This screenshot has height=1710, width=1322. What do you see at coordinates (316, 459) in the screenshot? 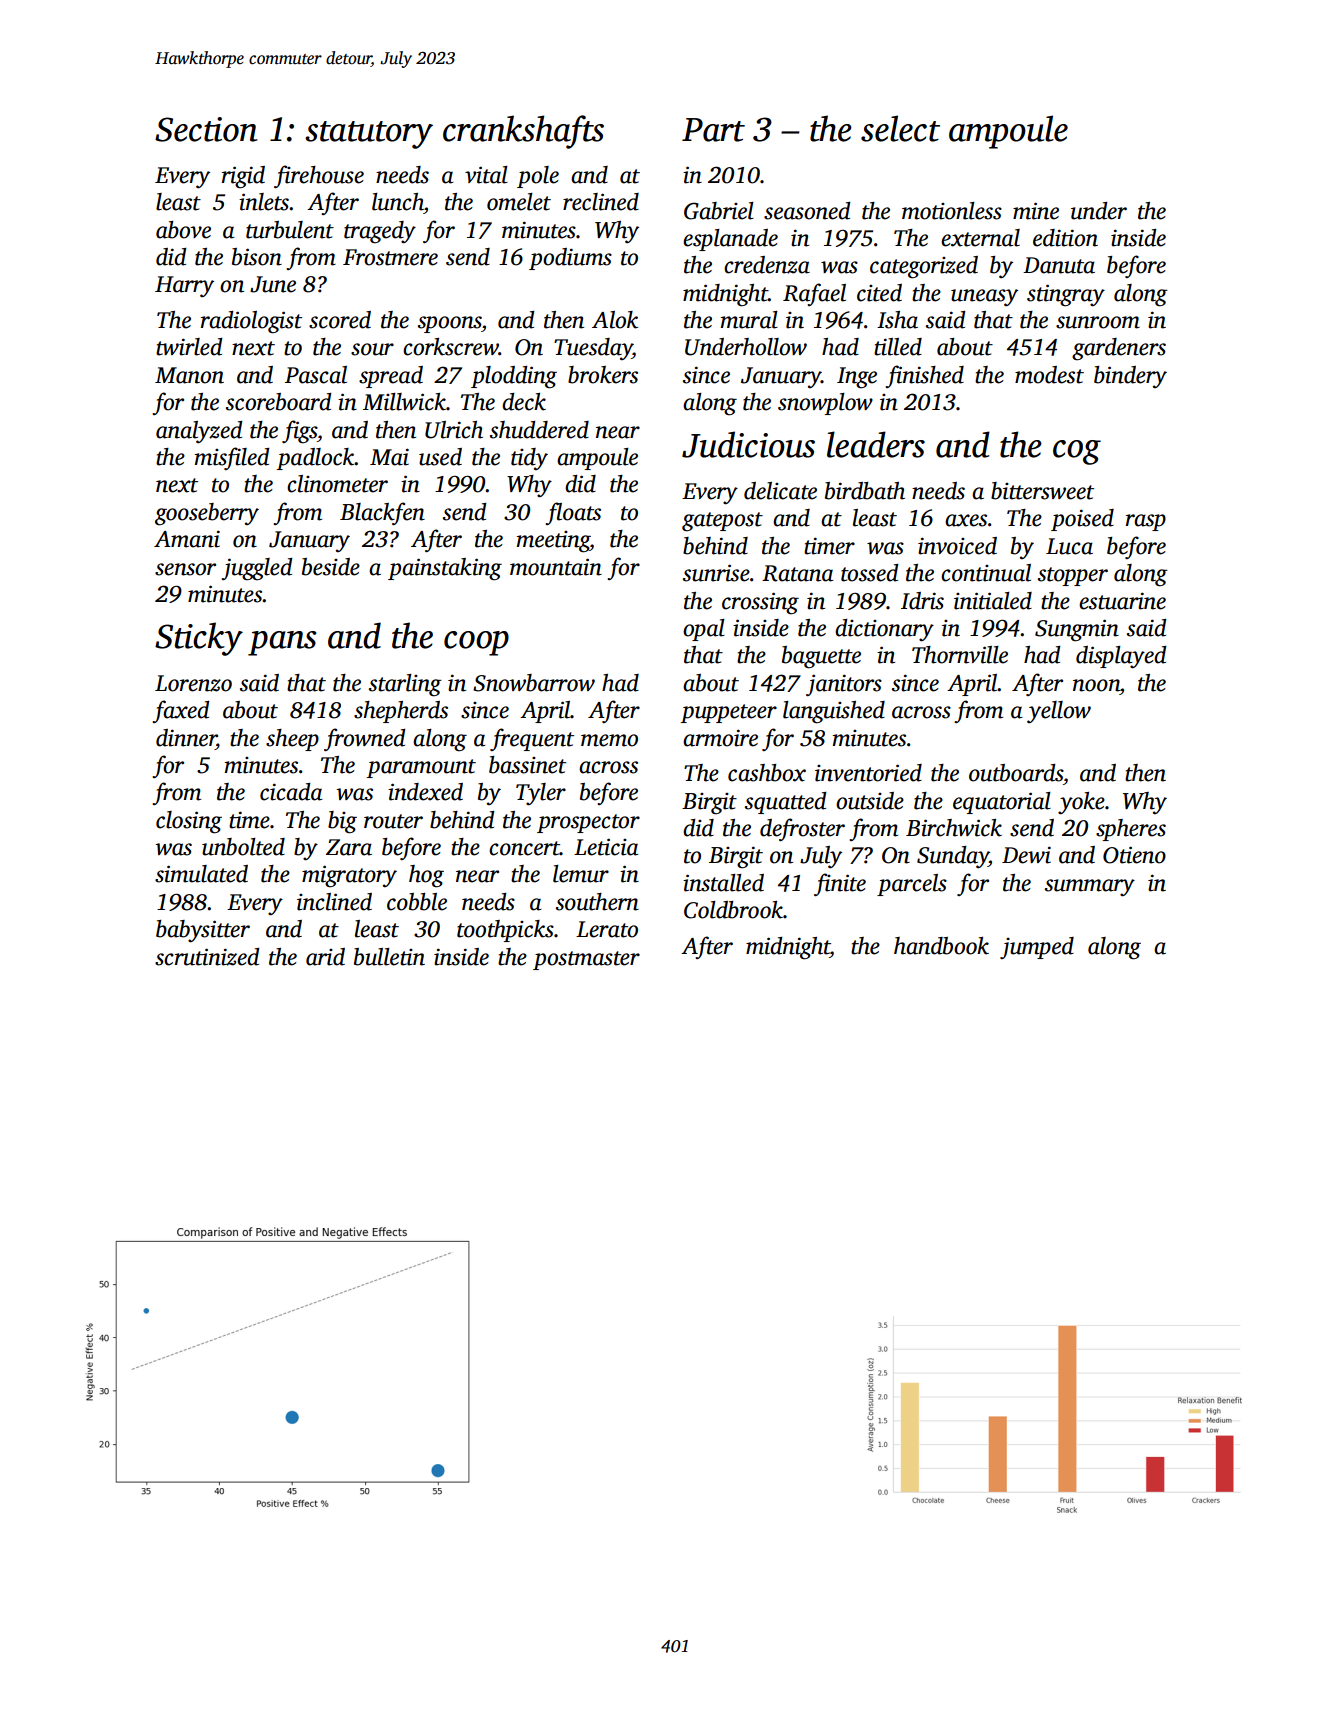
I see `padlock` at bounding box center [316, 459].
